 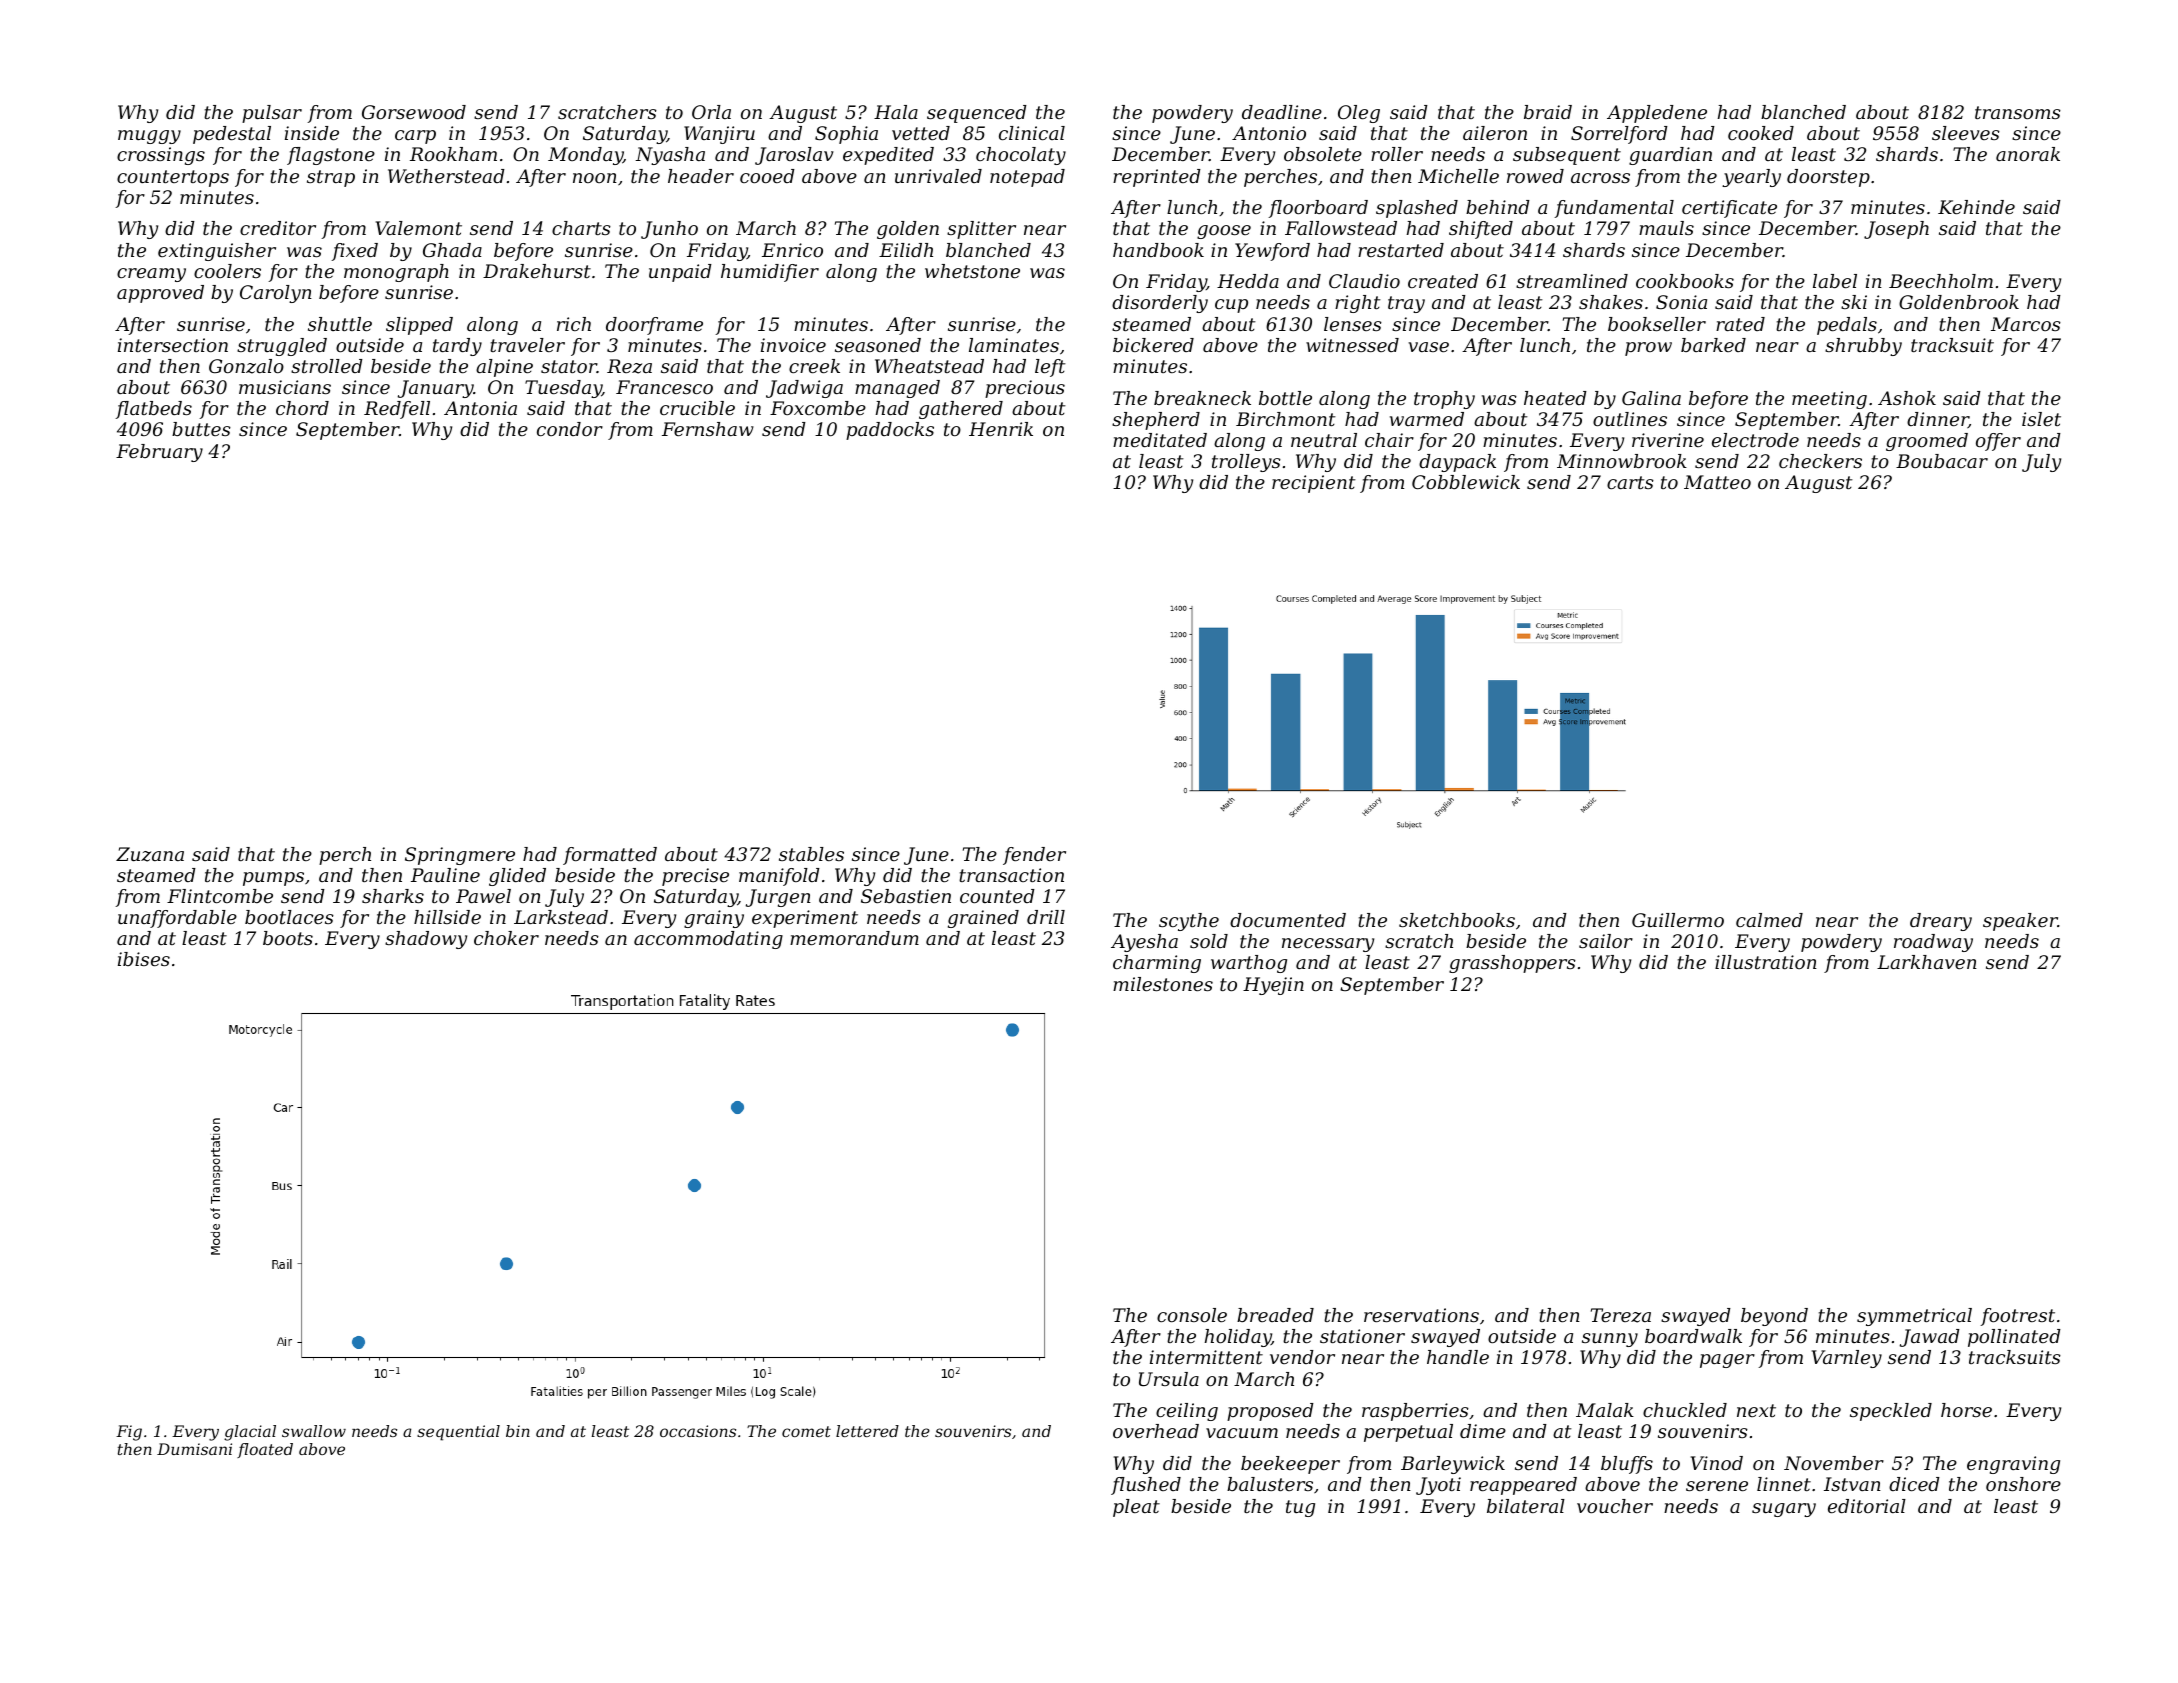 I want to click on deadline, so click(x=1282, y=112).
